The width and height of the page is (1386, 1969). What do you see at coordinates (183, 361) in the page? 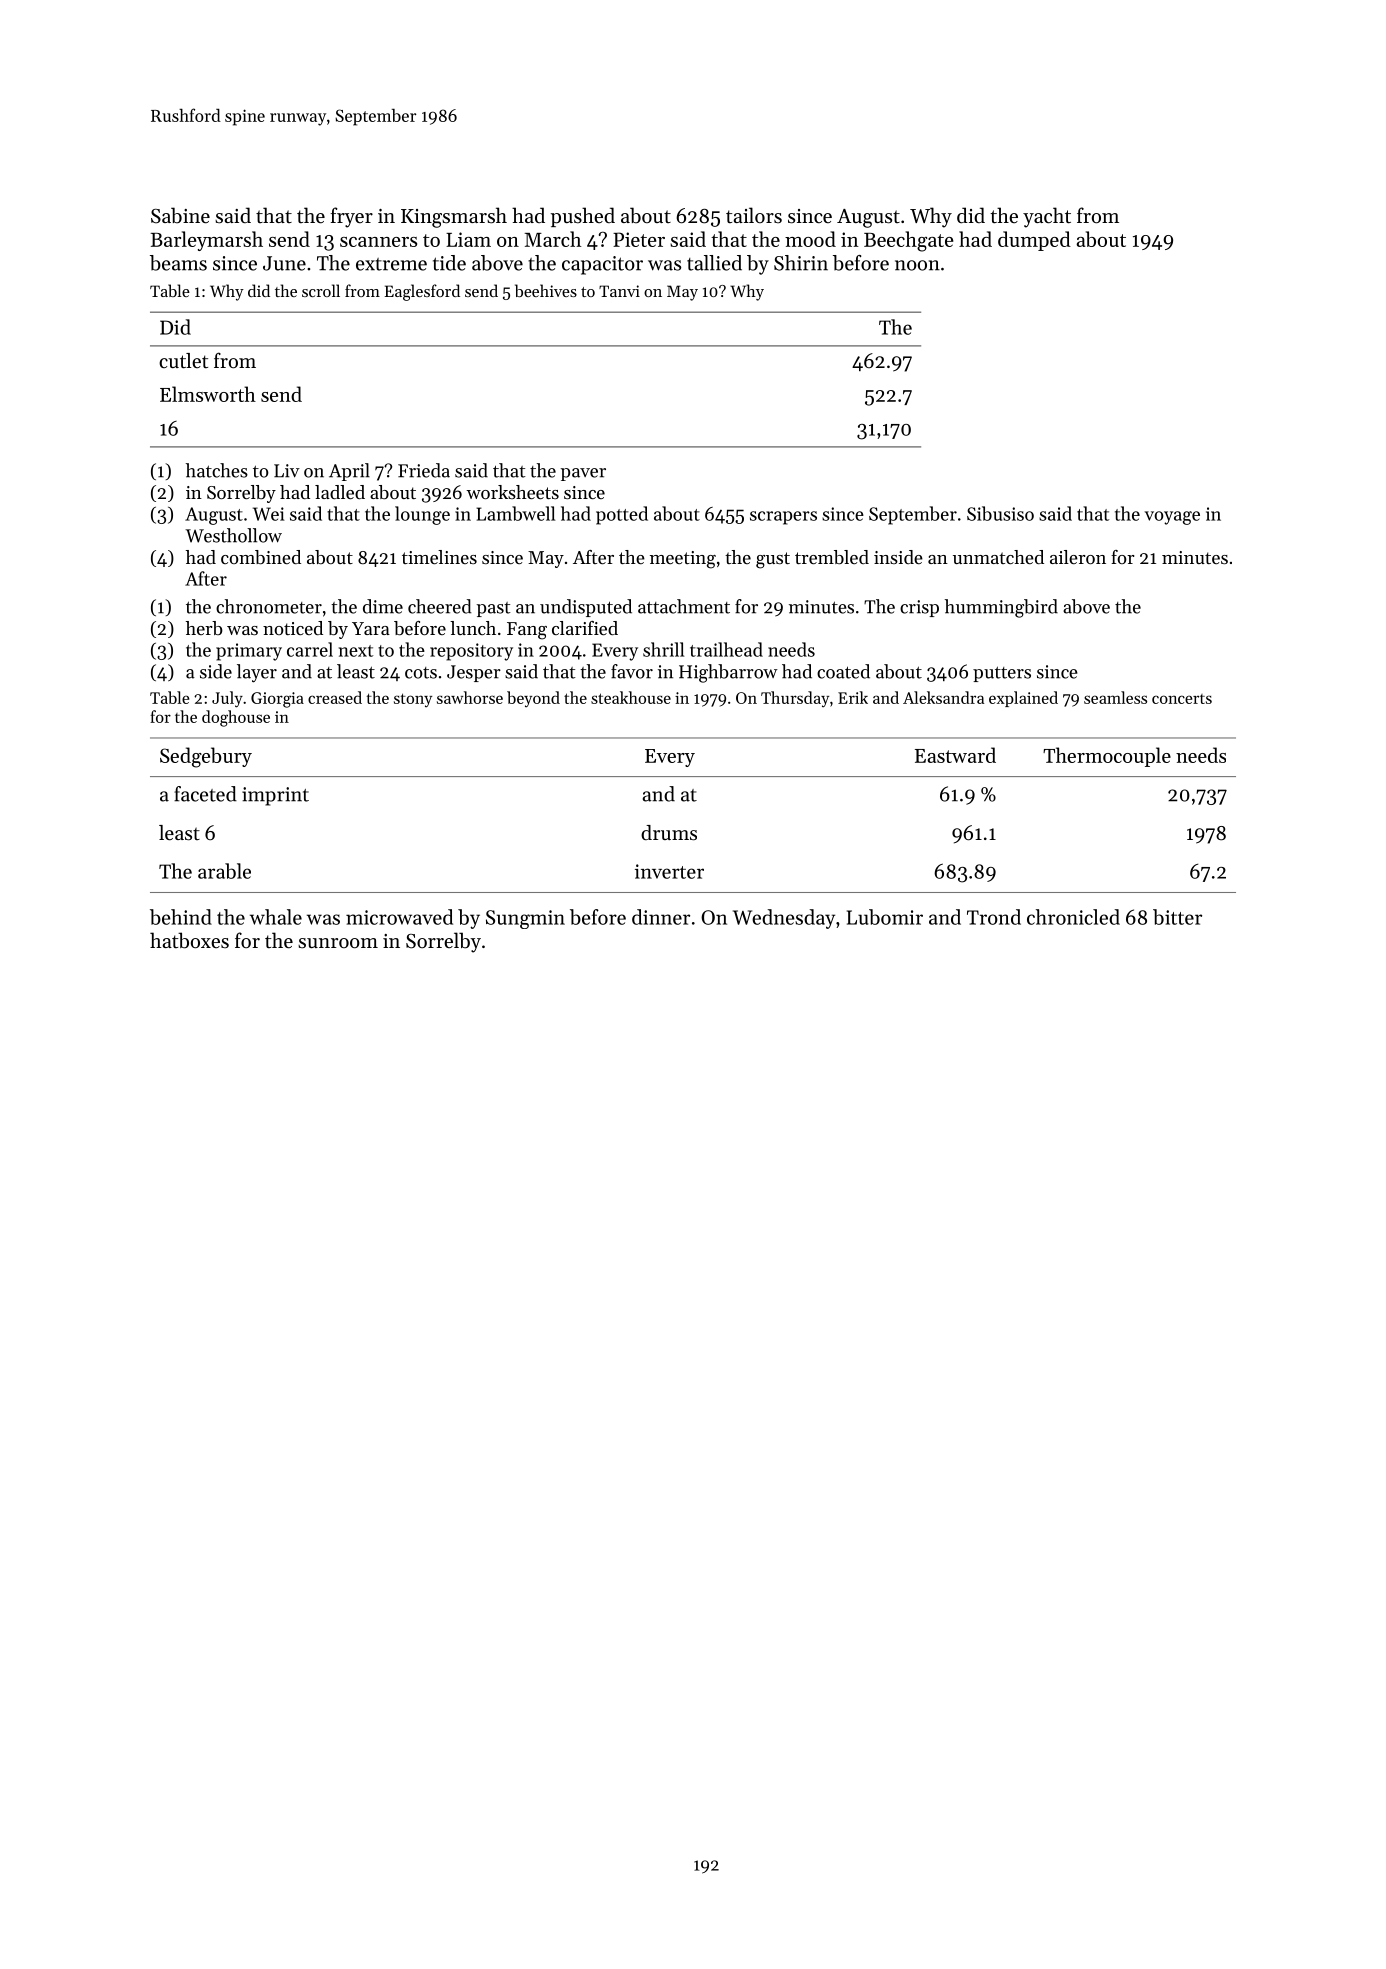
I see `cutlet` at bounding box center [183, 361].
